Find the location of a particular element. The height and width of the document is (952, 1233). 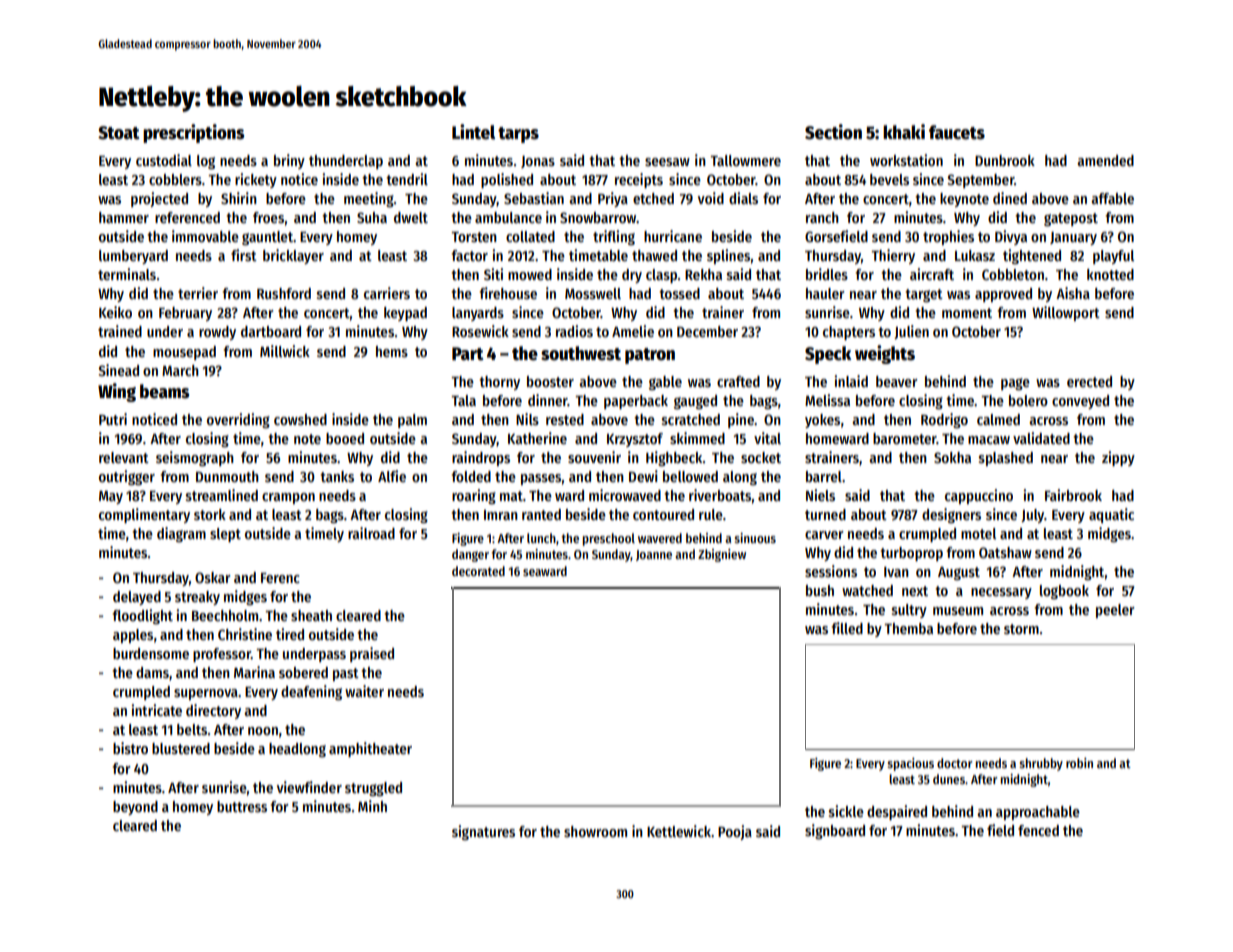

southwest is located at coordinates (581, 353).
